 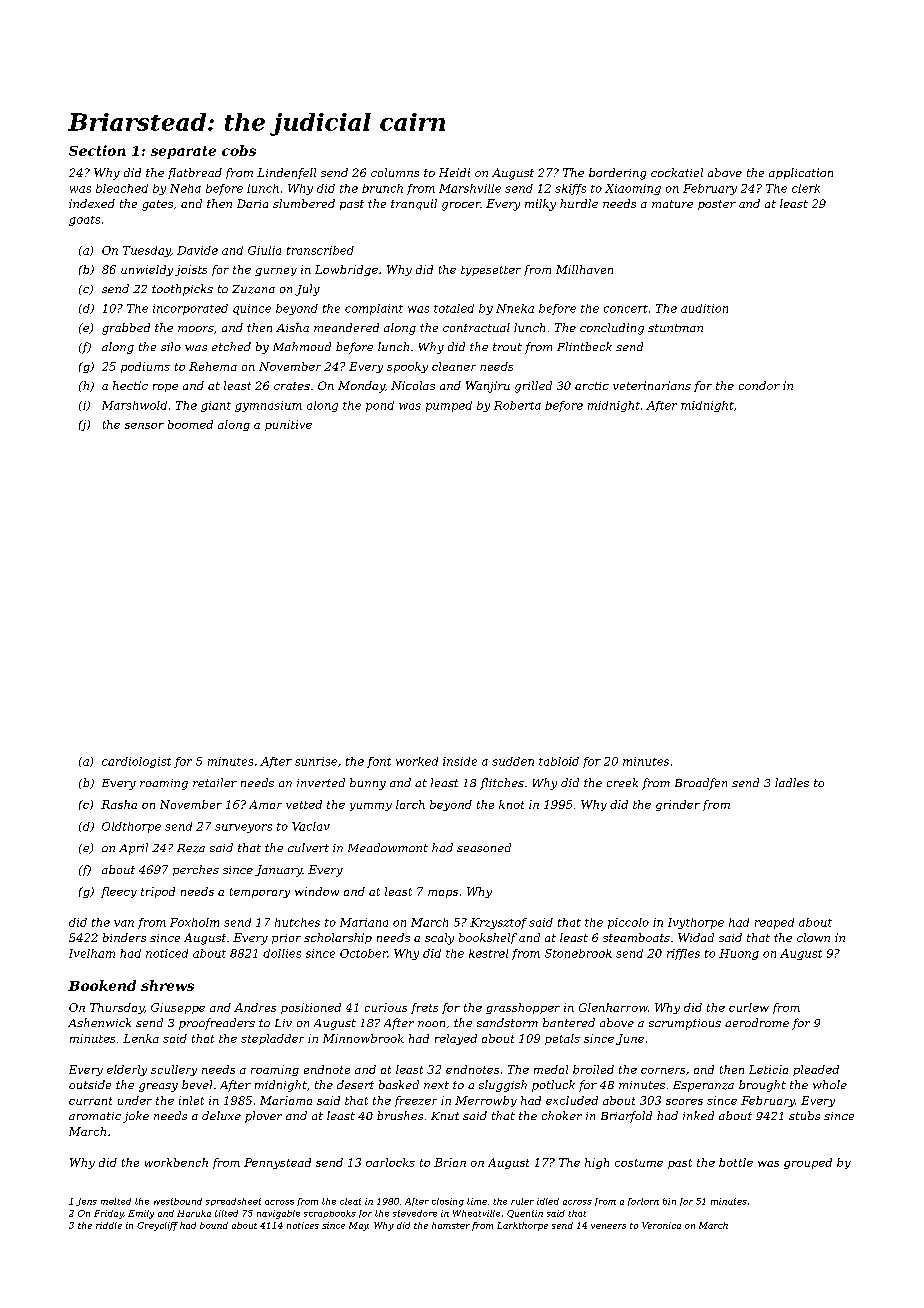 What do you see at coordinates (503, 1086) in the image?
I see `sluggish` at bounding box center [503, 1086].
